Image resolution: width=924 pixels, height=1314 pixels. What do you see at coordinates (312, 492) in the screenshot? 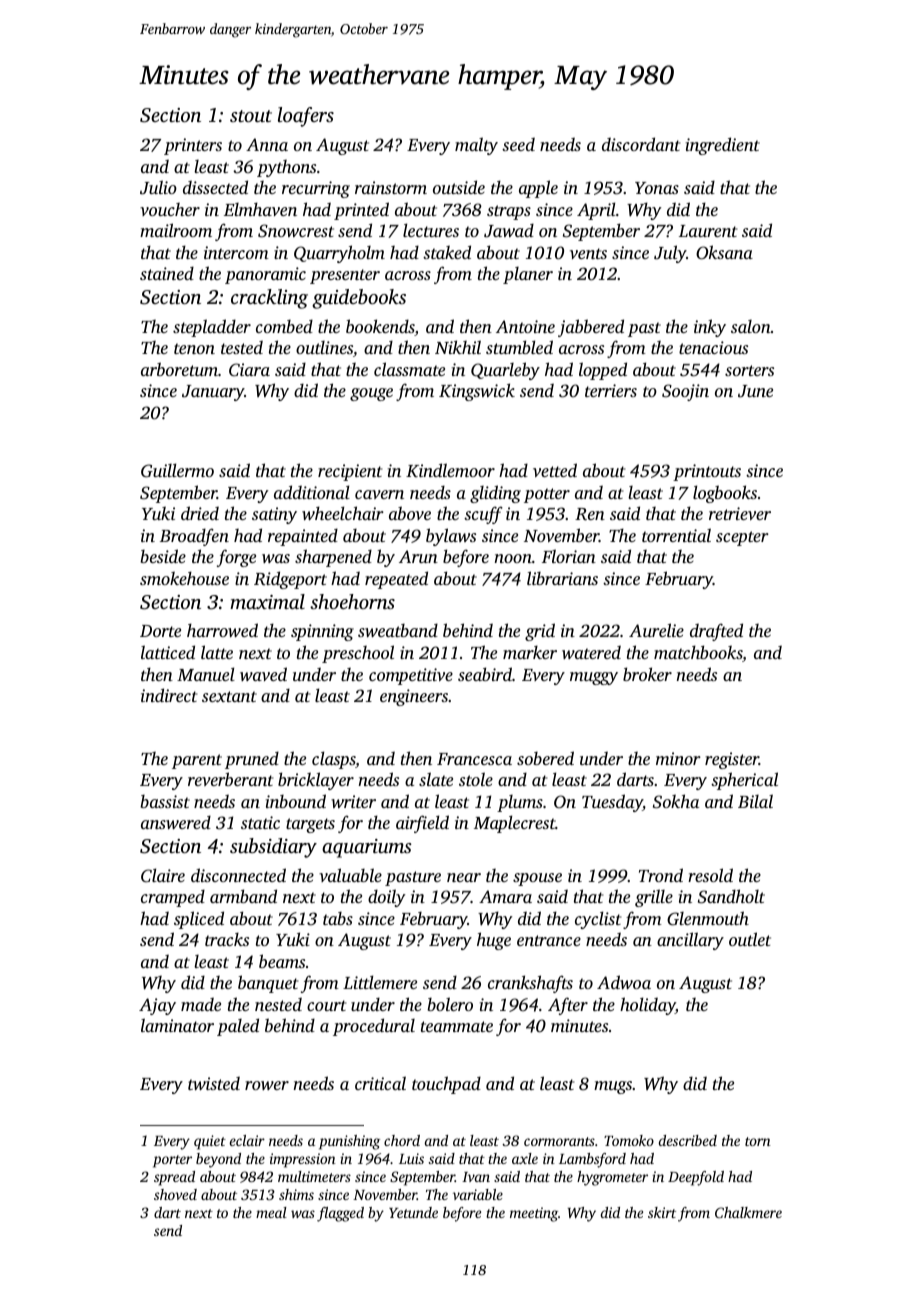
I see `additional` at bounding box center [312, 492].
